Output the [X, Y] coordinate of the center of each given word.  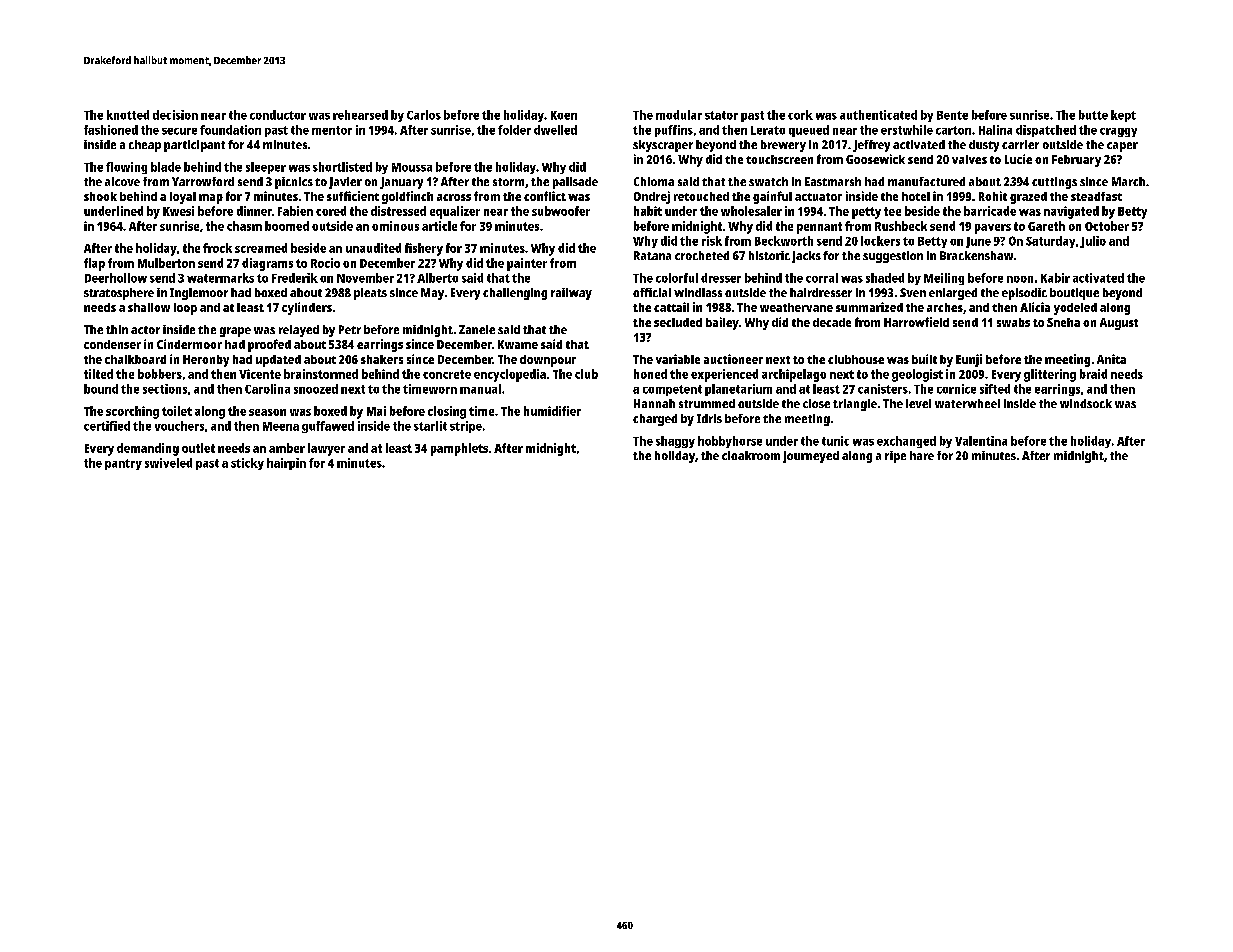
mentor [332, 130]
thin [117, 329]
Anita [1111, 359]
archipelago [794, 375]
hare [922, 455]
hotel [916, 196]
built [924, 359]
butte [1093, 115]
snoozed [316, 389]
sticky [247, 464]
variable [678, 359]
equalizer [455, 212]
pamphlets [459, 449]
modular [679, 115]
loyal [183, 198]
